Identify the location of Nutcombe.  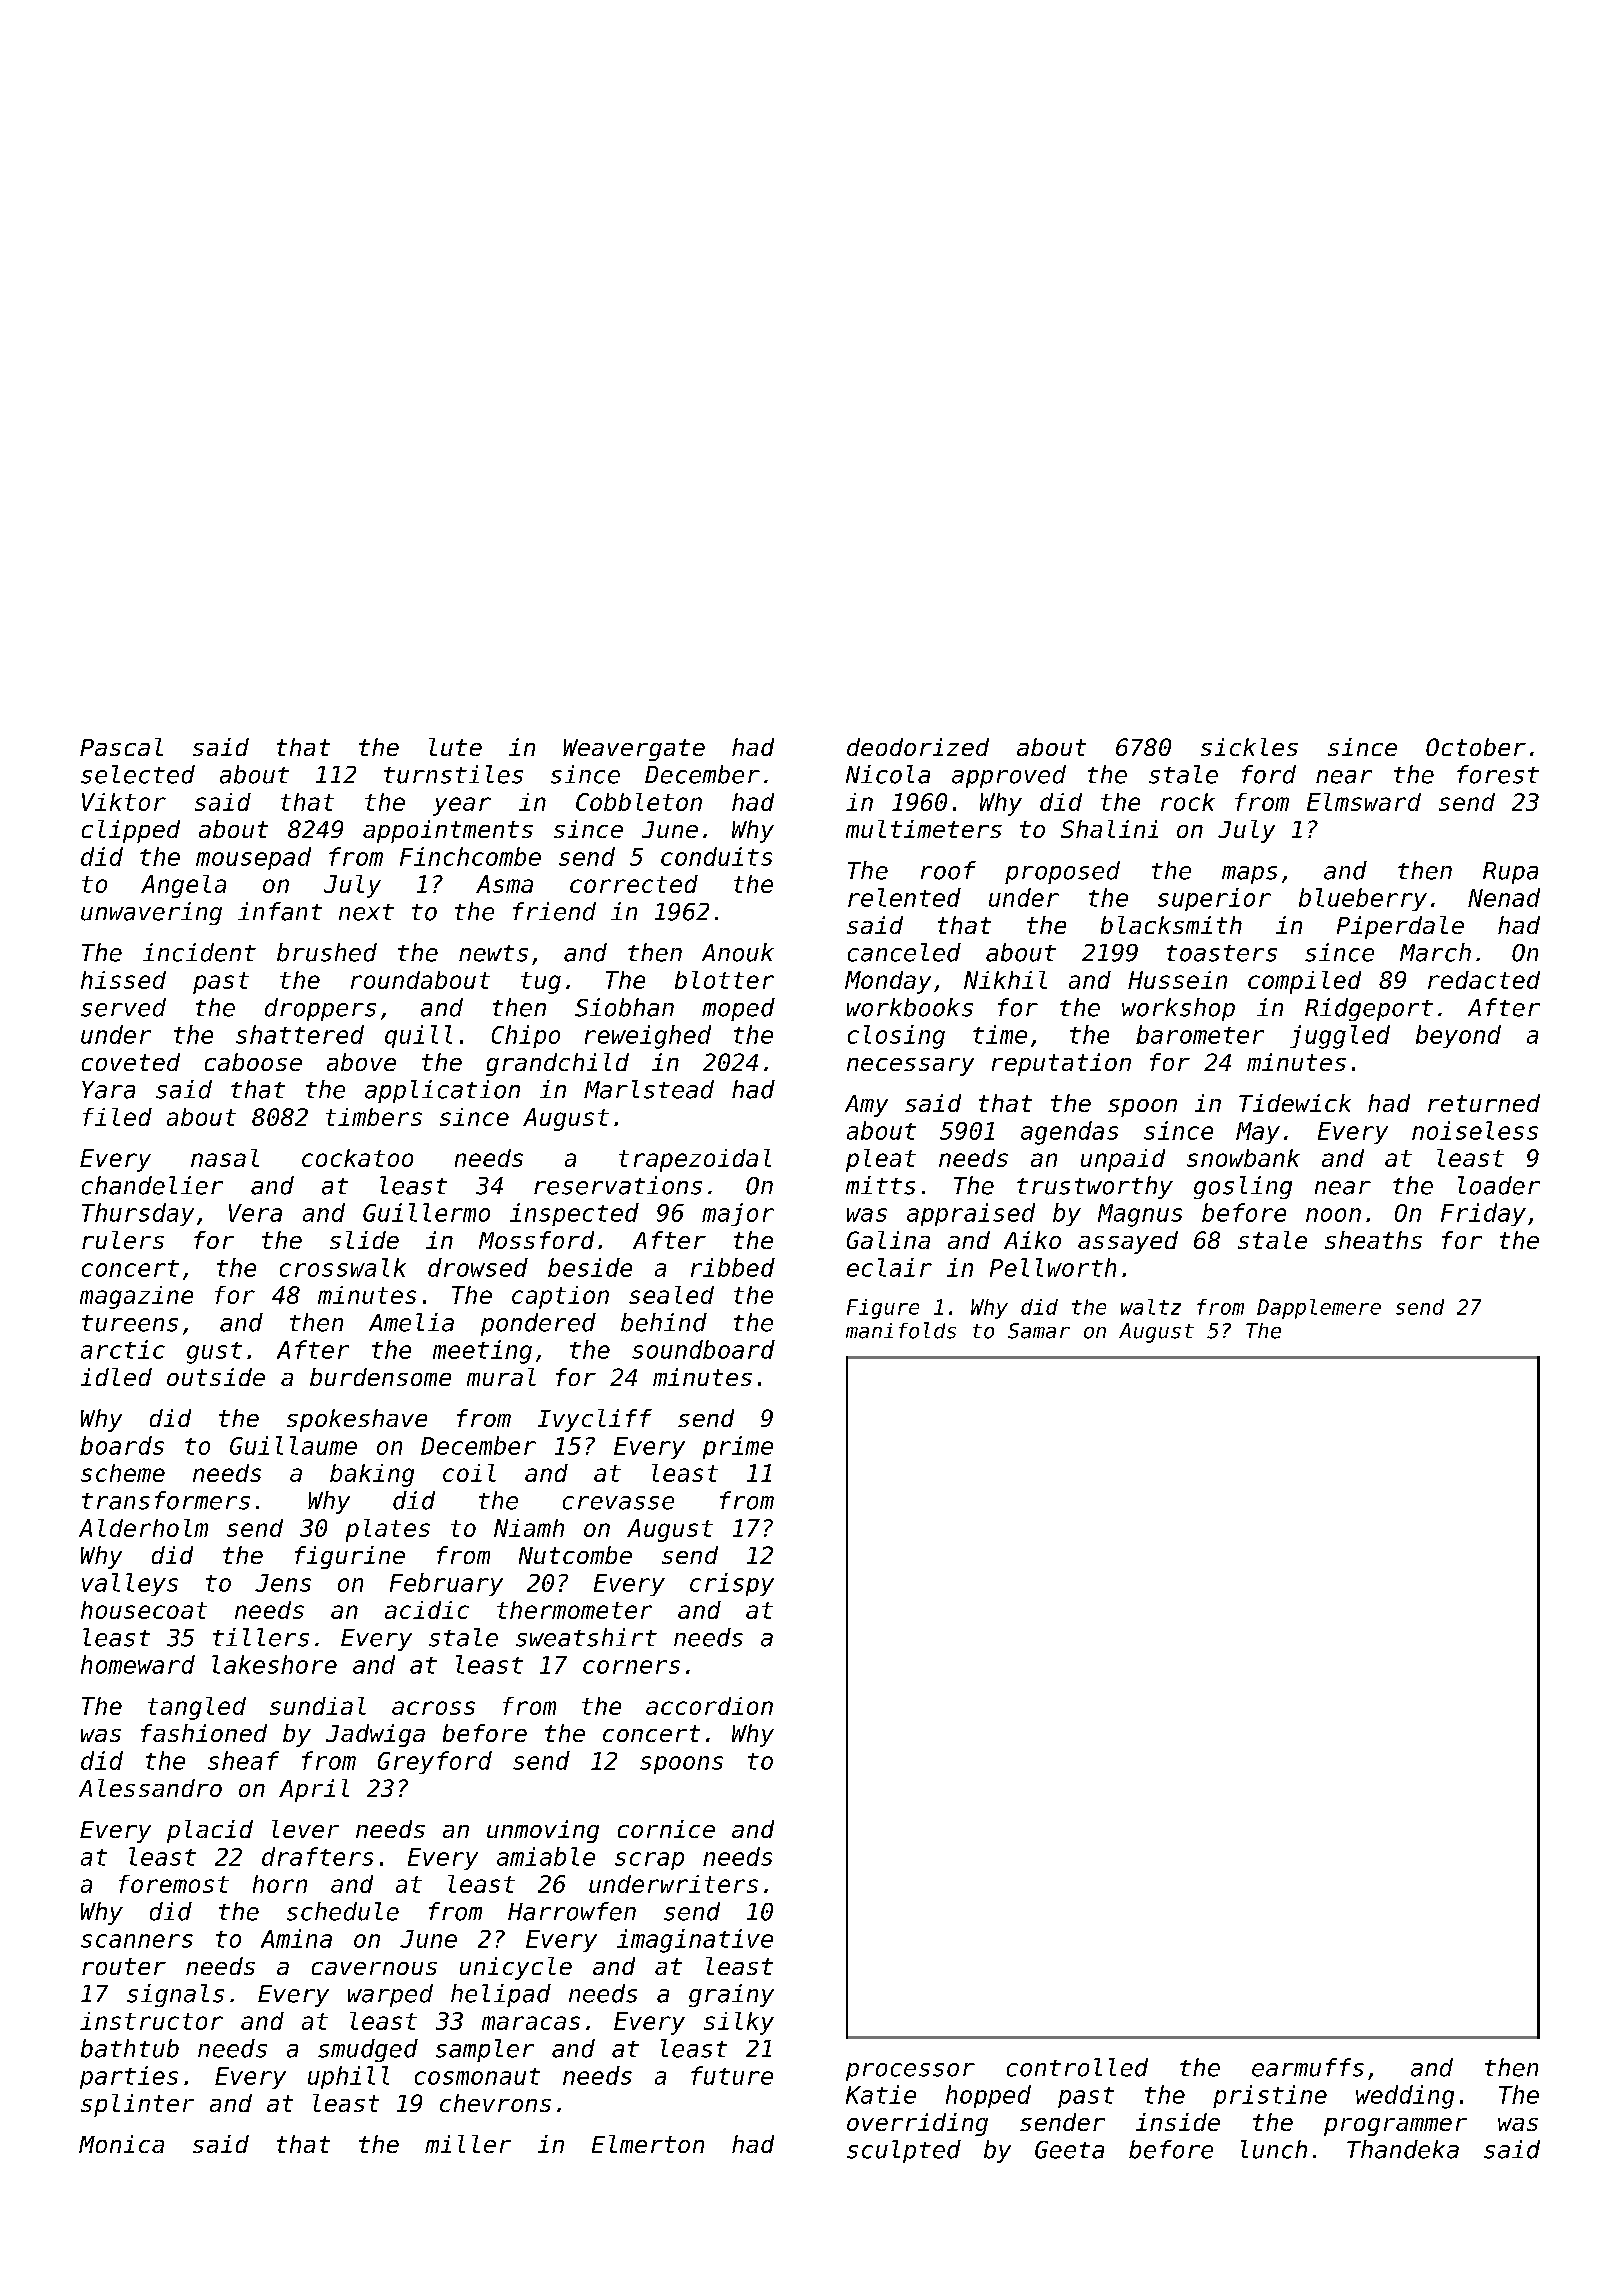
(575, 1555).
